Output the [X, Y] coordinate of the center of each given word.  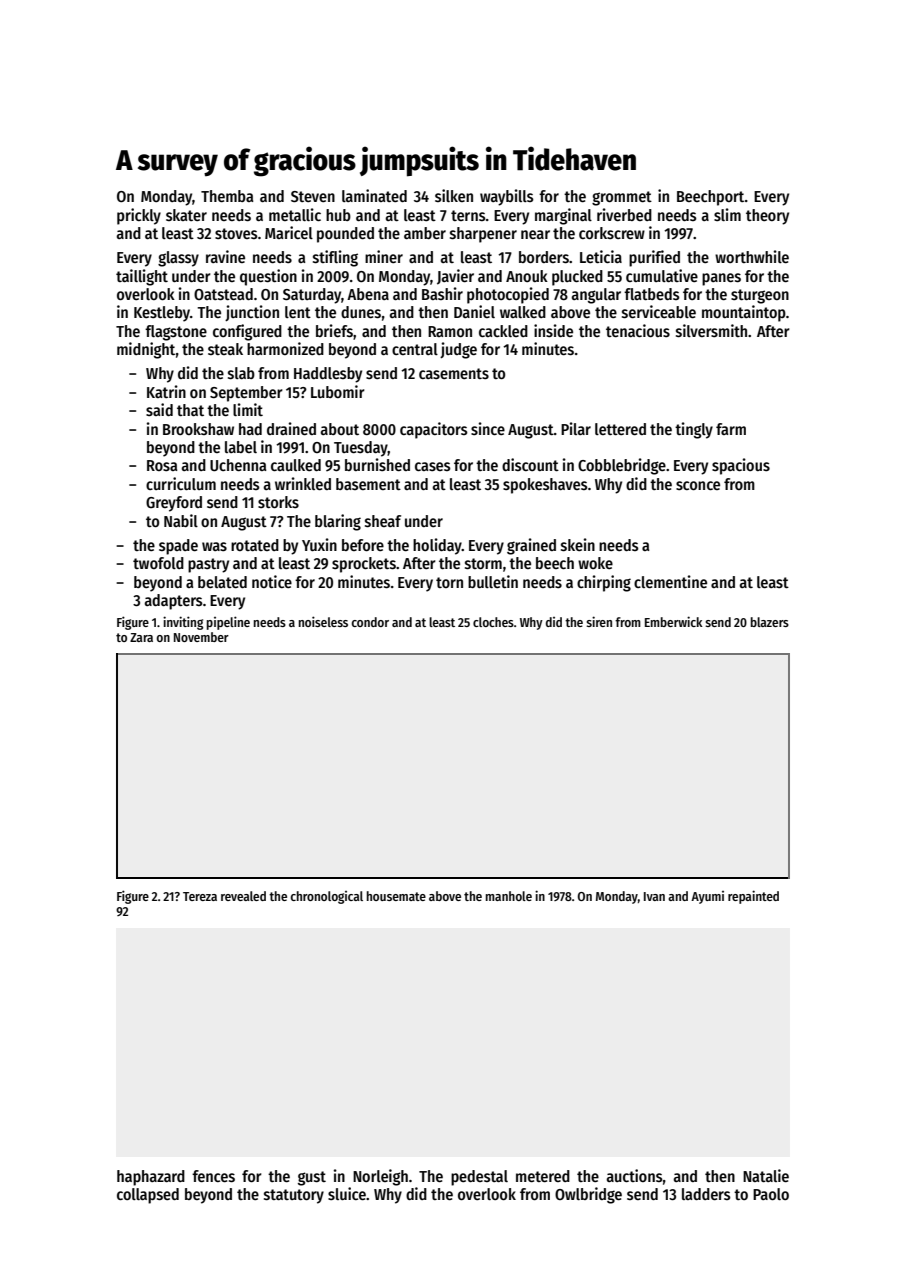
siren [599, 621]
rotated [255, 545]
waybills [507, 197]
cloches [493, 622]
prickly [139, 216]
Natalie [766, 1175]
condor [370, 622]
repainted [753, 897]
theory [767, 217]
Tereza [200, 896]
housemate [396, 896]
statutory [294, 1196]
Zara [141, 637]
